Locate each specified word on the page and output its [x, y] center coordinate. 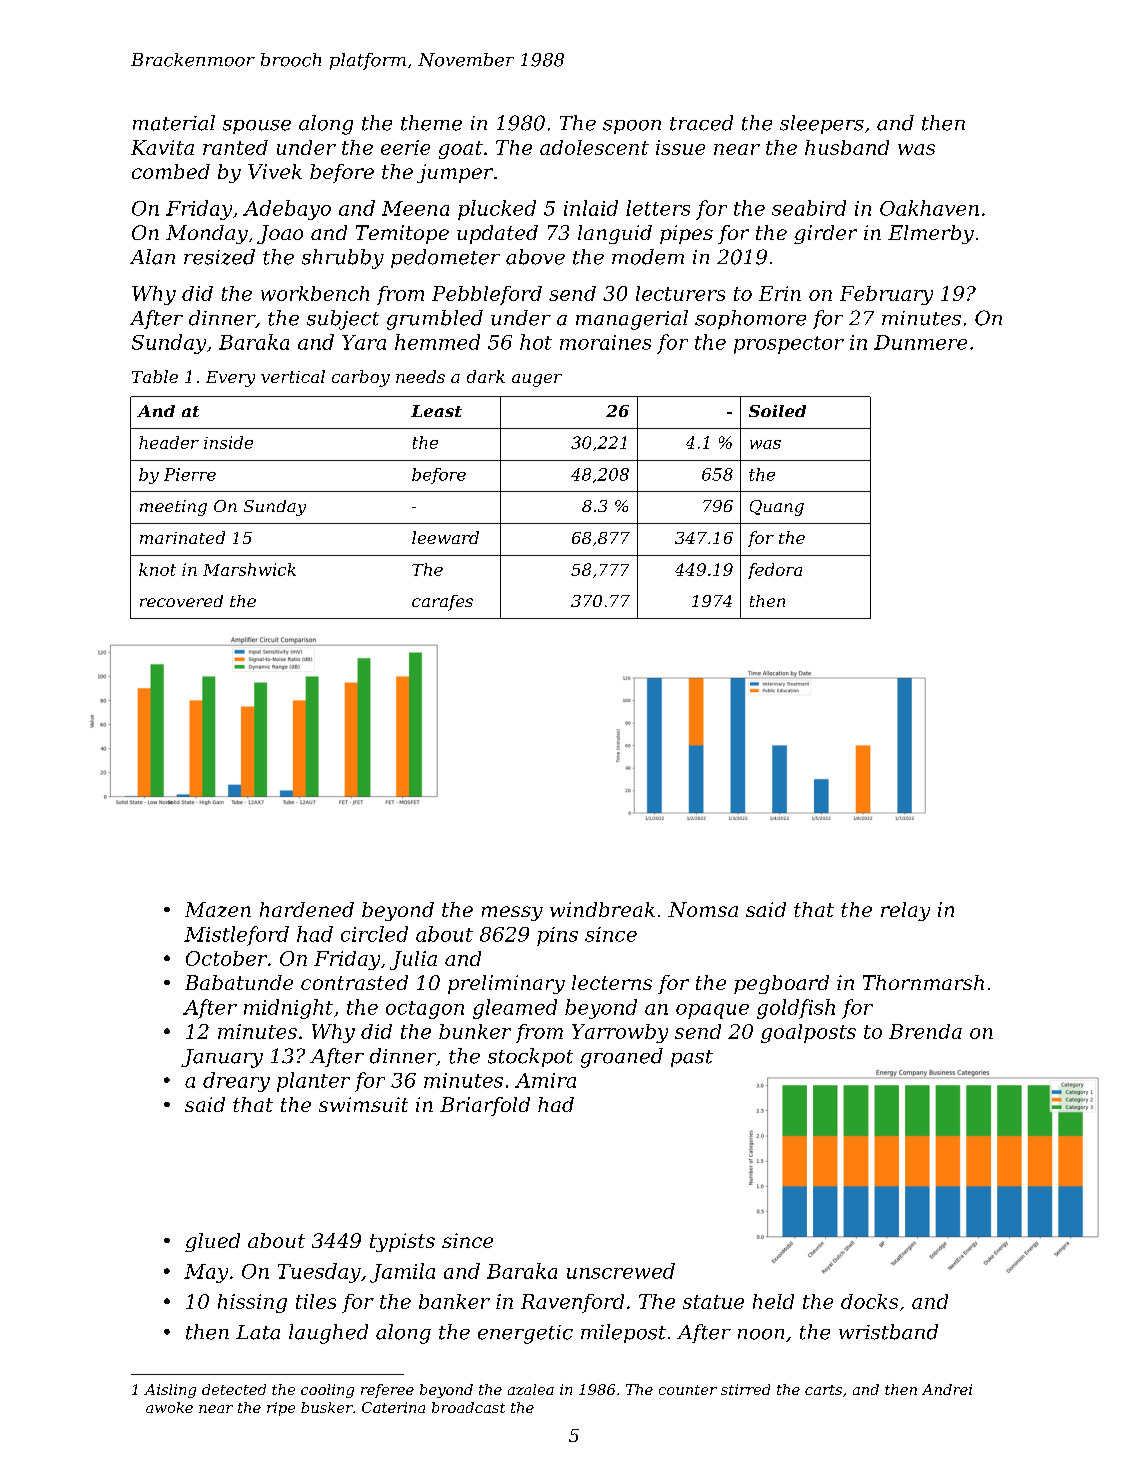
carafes [442, 603]
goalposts [808, 1033]
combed [171, 171]
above [535, 257]
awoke [169, 1407]
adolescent [594, 147]
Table [155, 376]
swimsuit [363, 1104]
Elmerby [931, 234]
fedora [775, 571]
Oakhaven [929, 208]
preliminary [506, 984]
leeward [445, 537]
